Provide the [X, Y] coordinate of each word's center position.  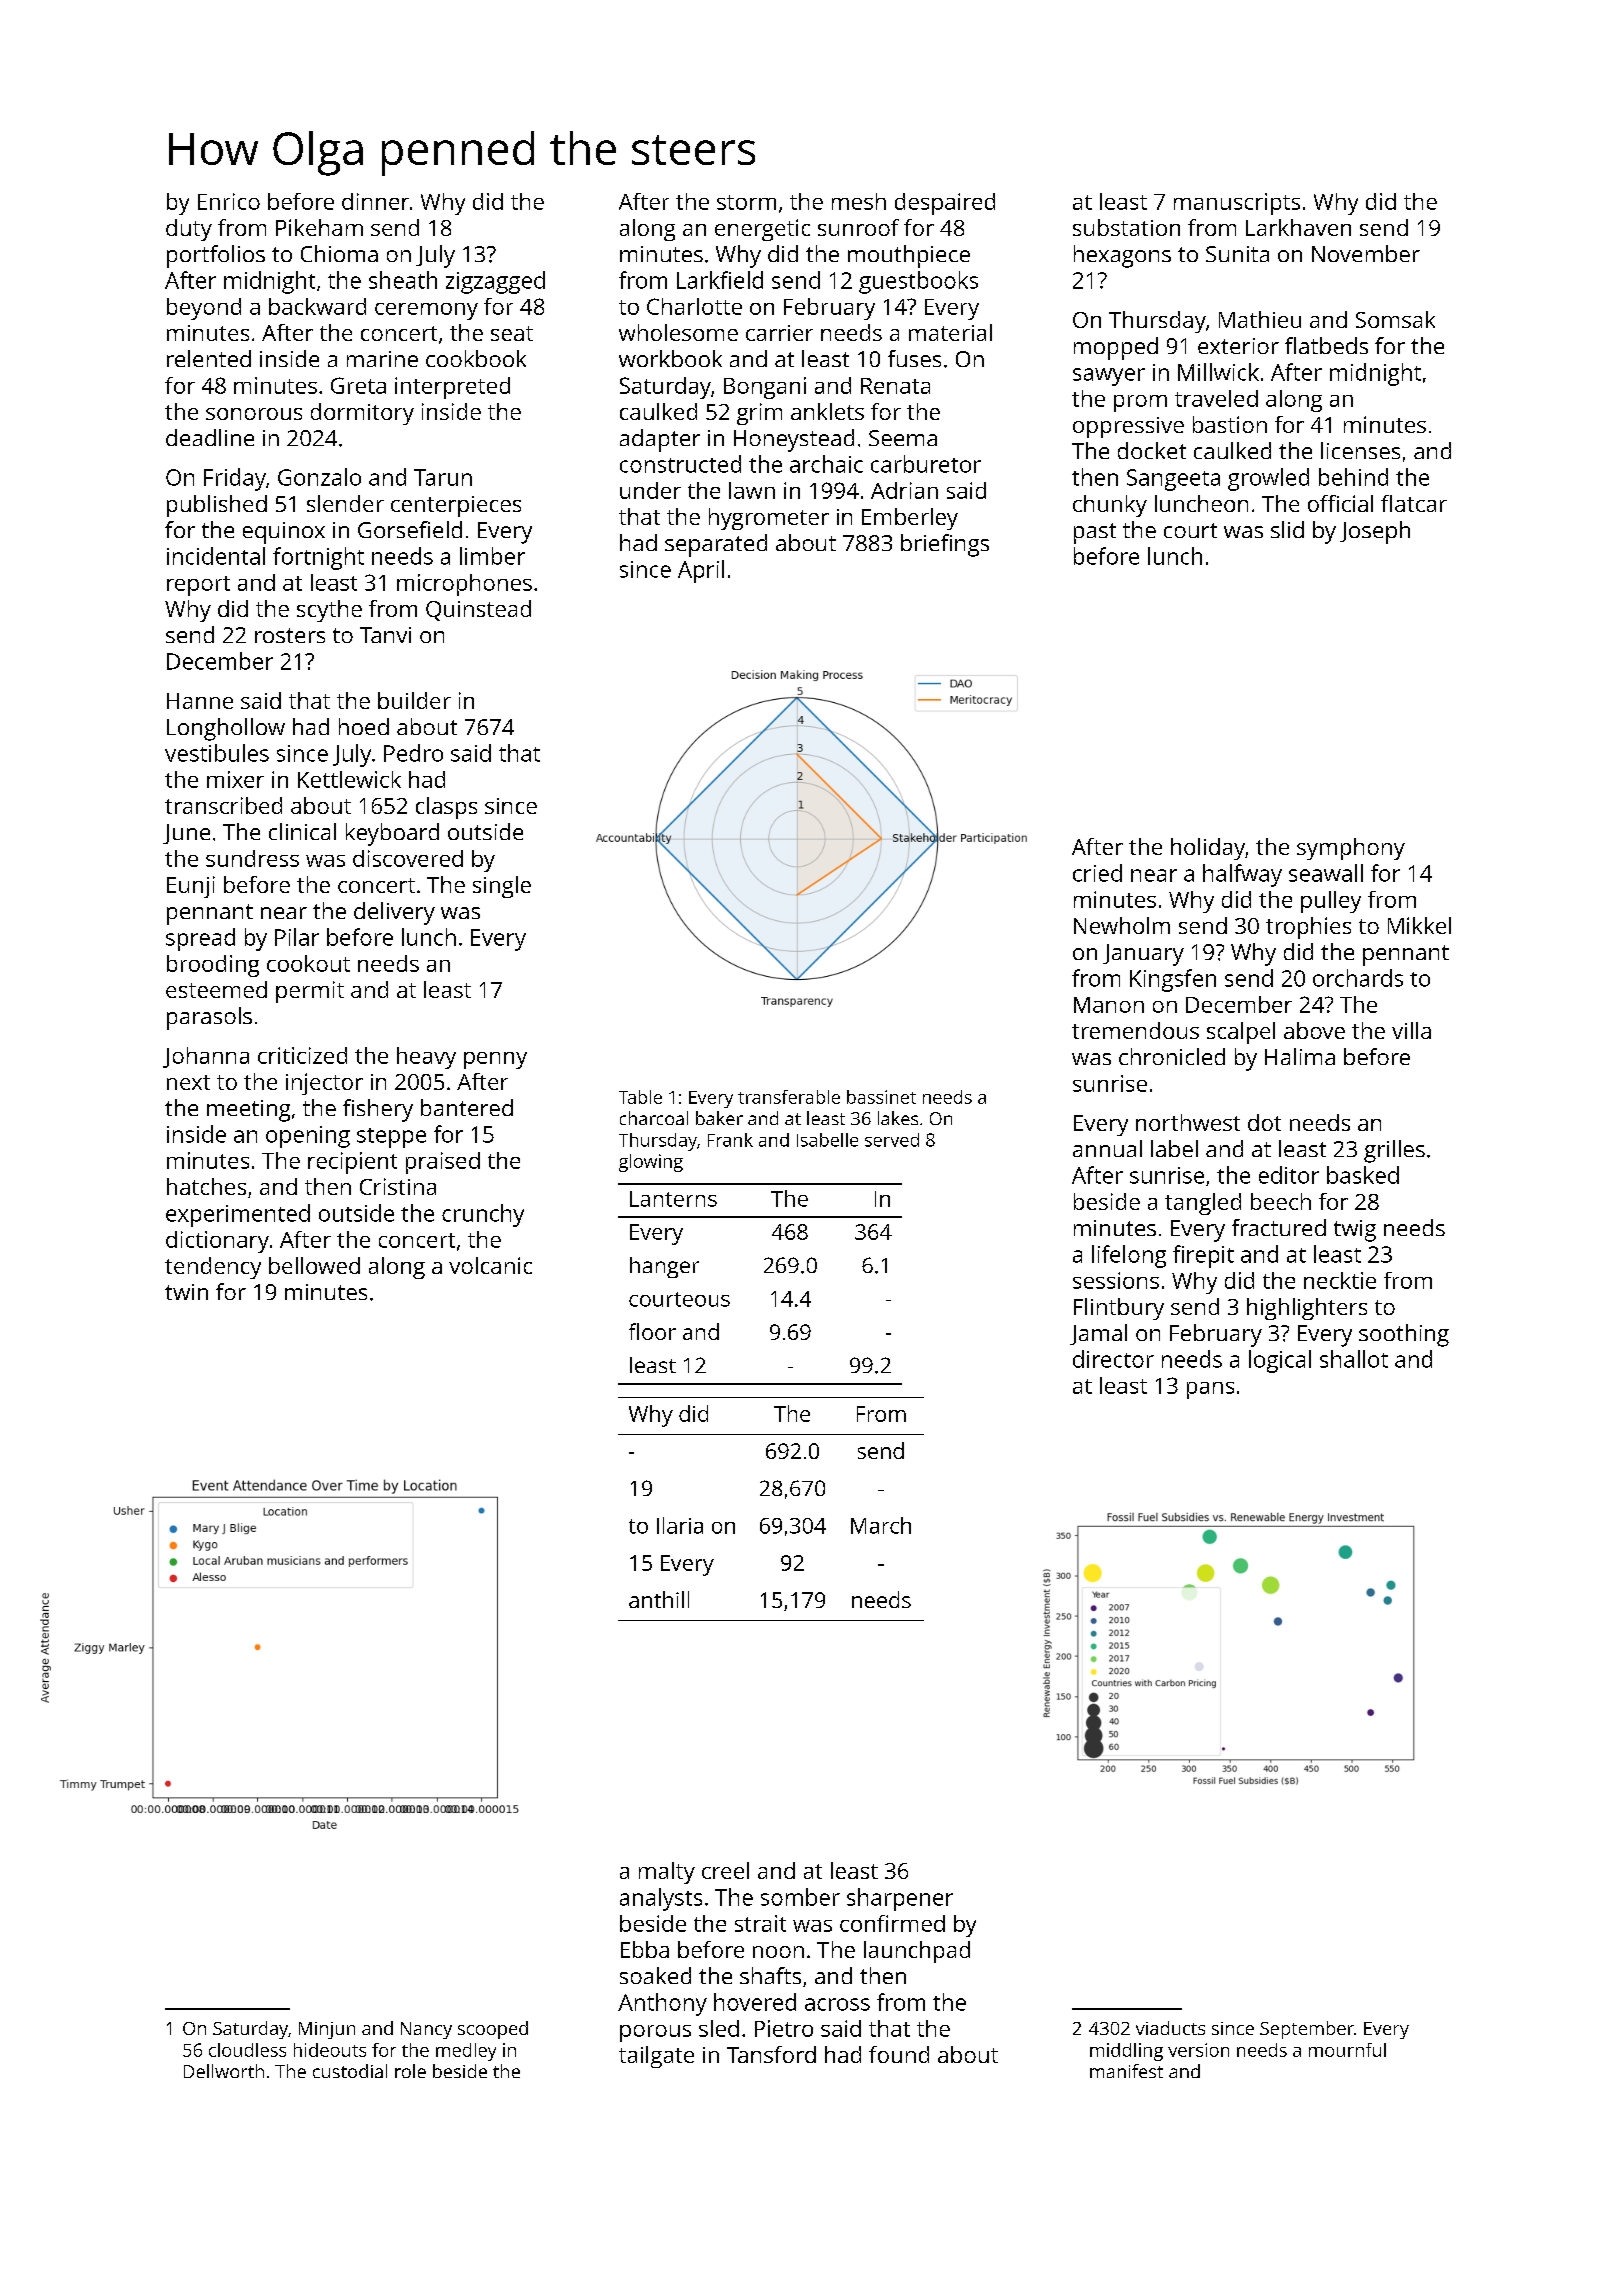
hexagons [1122, 256]
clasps [446, 808]
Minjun [327, 2030]
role [410, 2071]
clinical [302, 831]
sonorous [254, 414]
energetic [762, 230]
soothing [1404, 1335]
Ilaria [680, 1525]
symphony [1351, 849]
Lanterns [673, 1199]
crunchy [483, 1215]
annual [1107, 1148]
